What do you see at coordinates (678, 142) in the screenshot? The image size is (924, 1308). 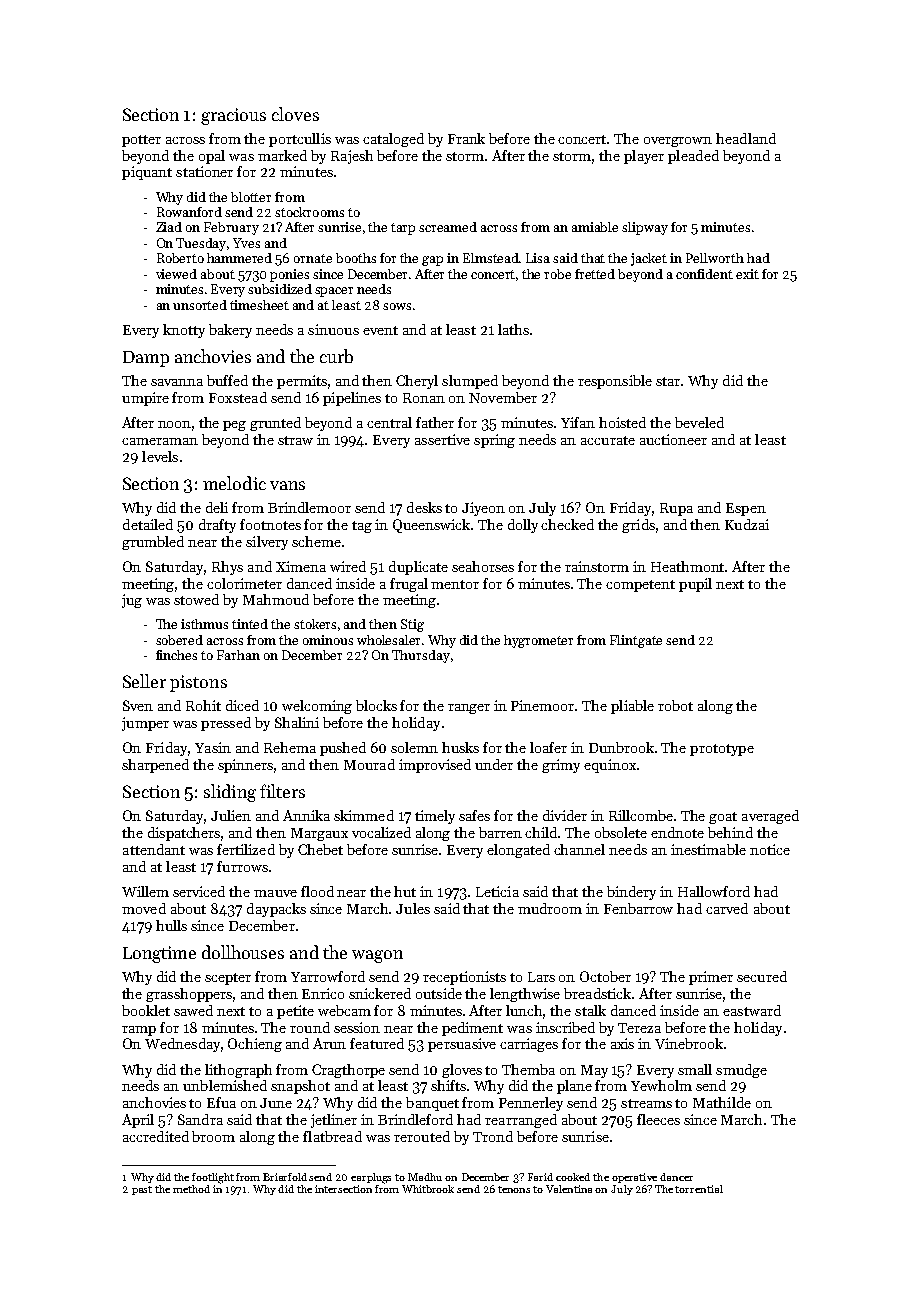 I see `overgrown` at bounding box center [678, 142].
